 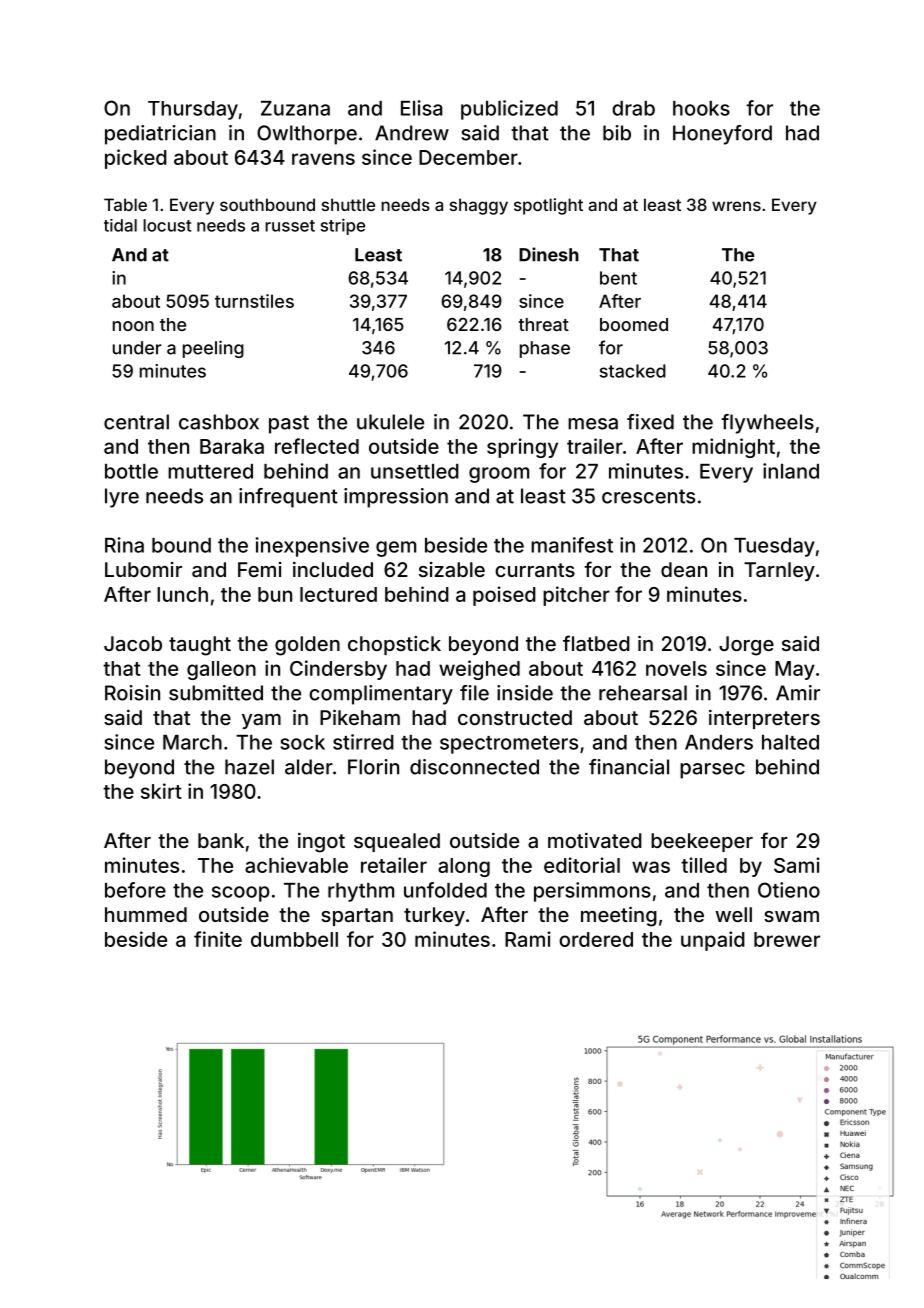 I want to click on hazel, so click(x=249, y=767).
